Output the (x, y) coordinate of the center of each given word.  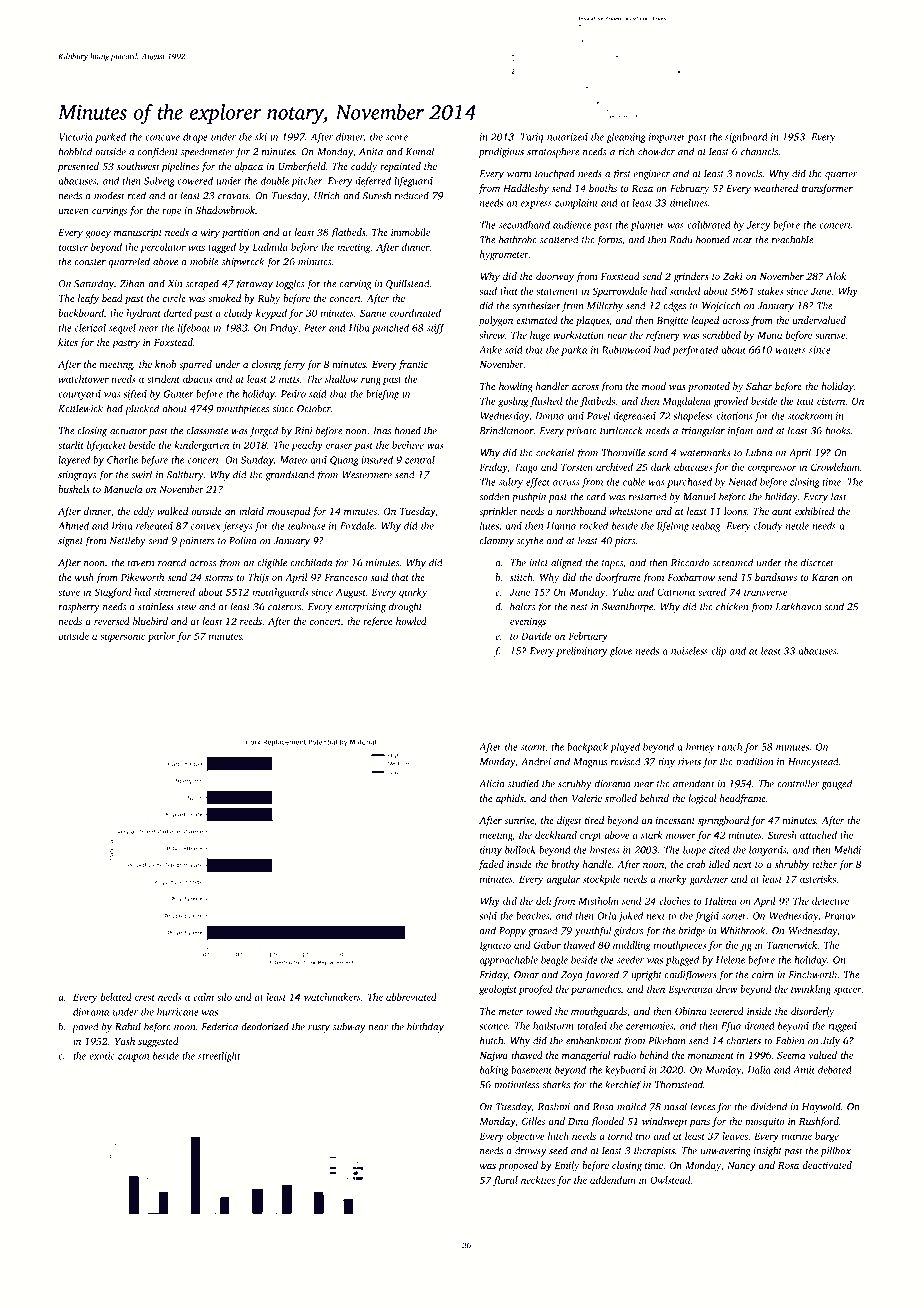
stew (186, 607)
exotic (102, 1056)
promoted (709, 387)
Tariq (532, 138)
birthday (425, 1027)
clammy (497, 541)
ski (261, 137)
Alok (836, 276)
